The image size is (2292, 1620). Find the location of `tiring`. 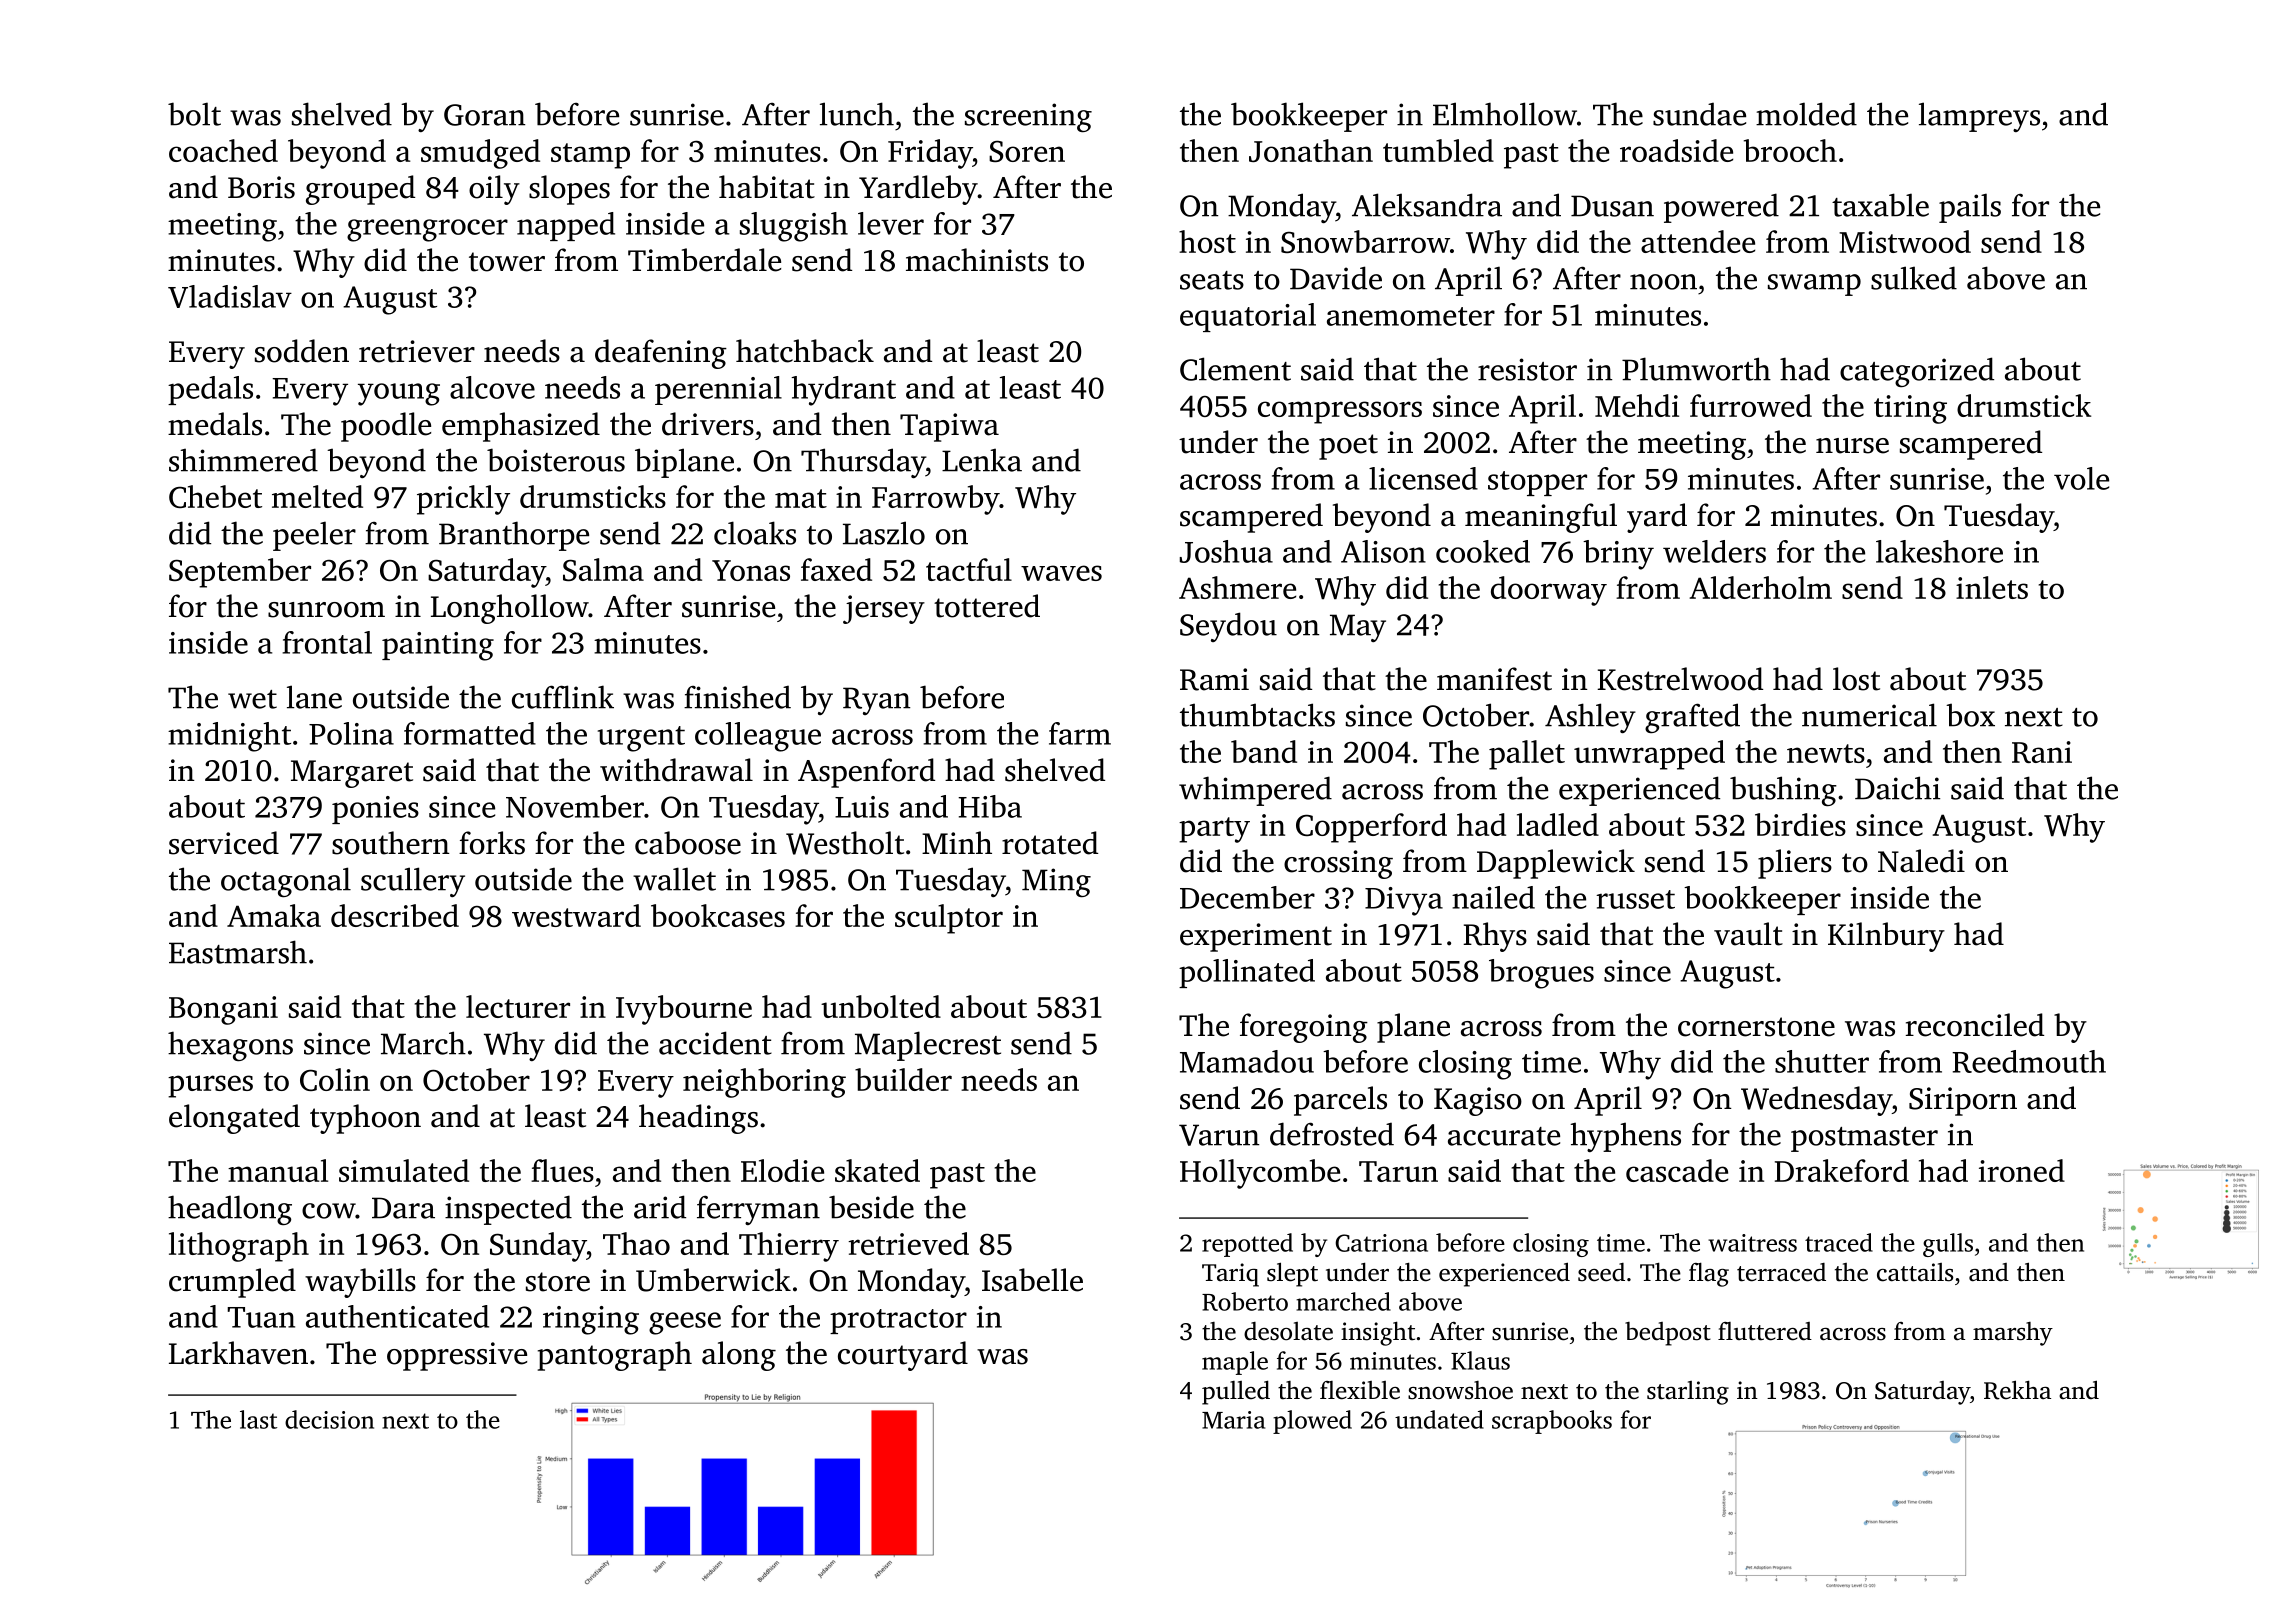

tiring is located at coordinates (1910, 409).
